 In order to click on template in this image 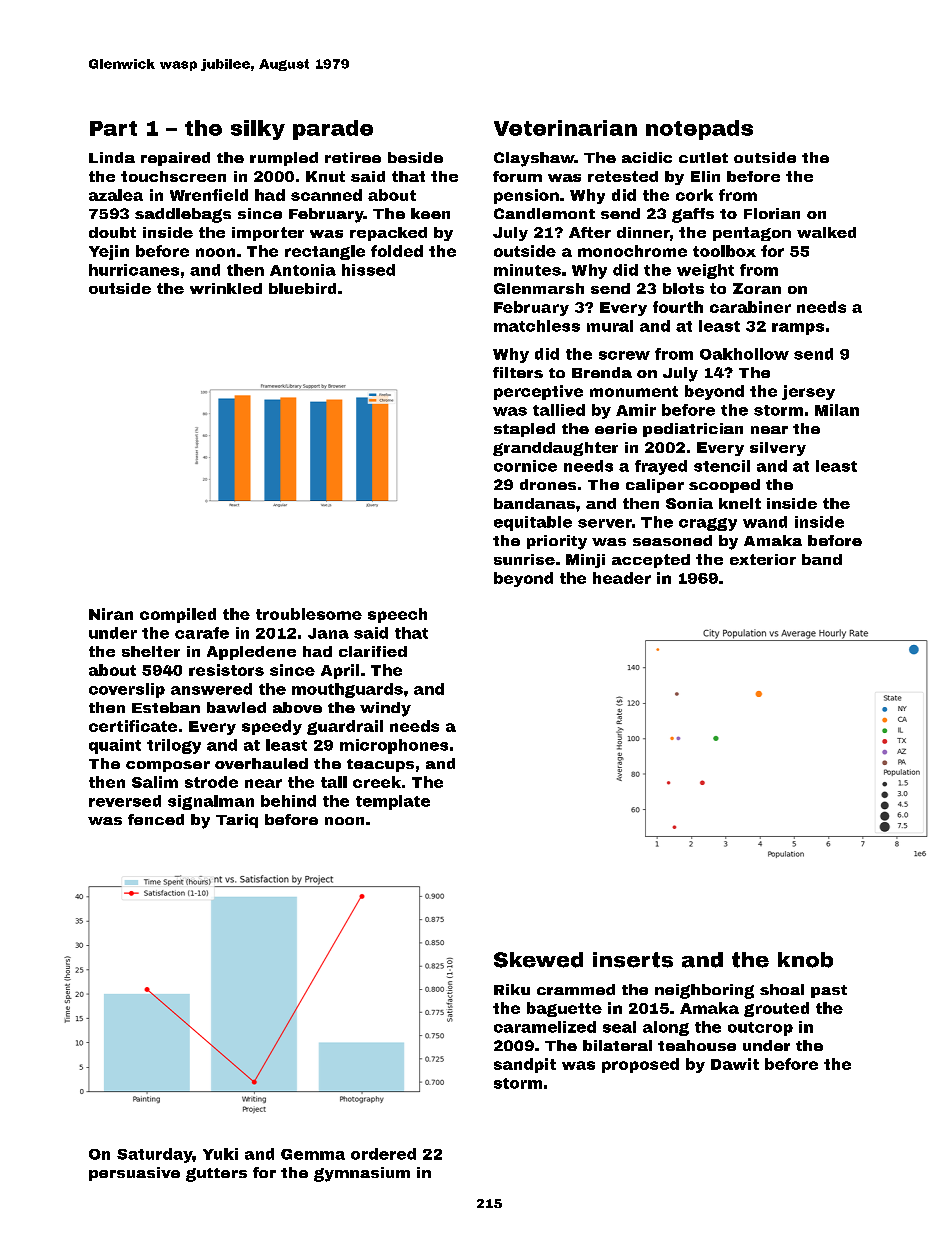, I will do `click(393, 802)`.
